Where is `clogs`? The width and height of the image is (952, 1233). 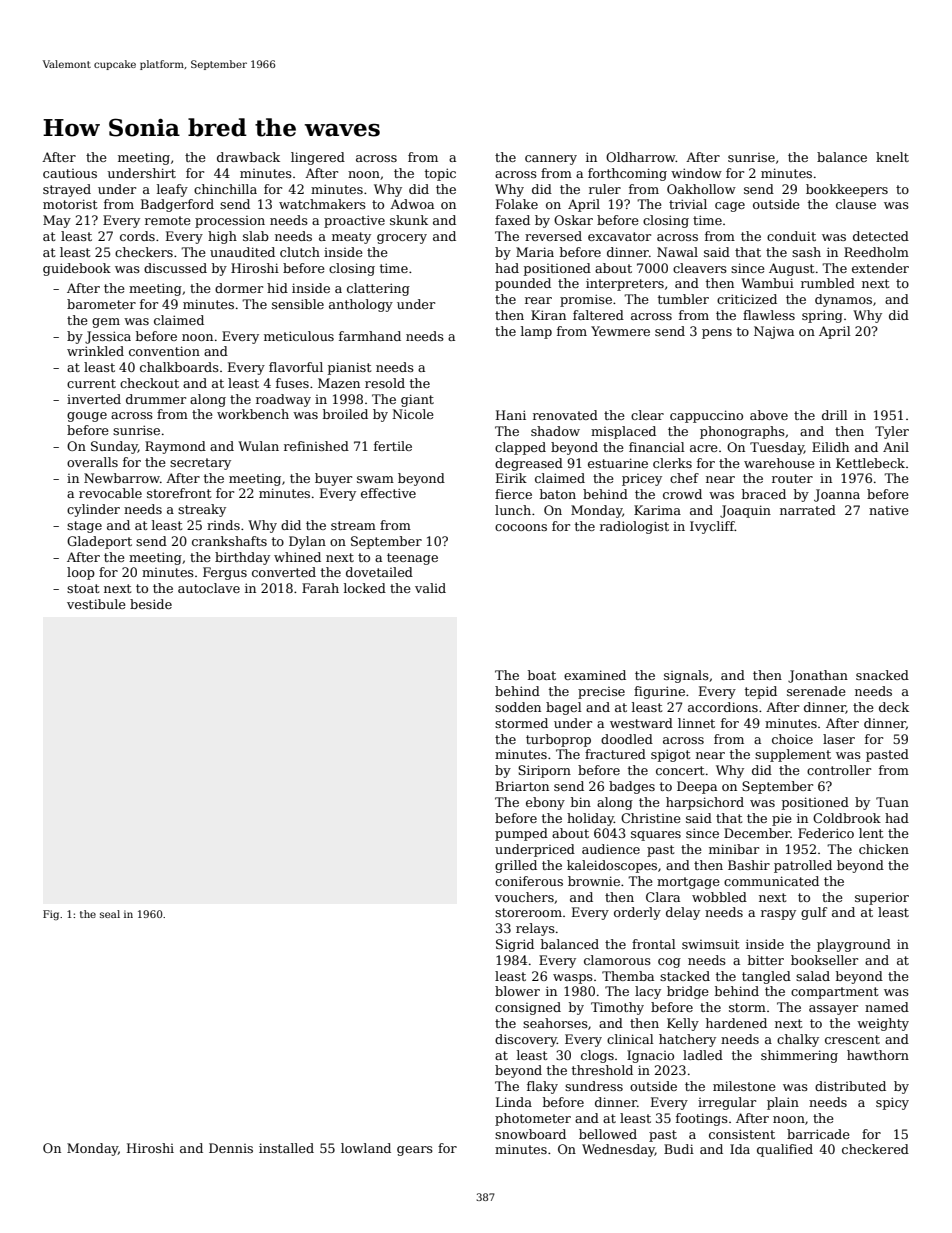
clogs is located at coordinates (597, 1056).
